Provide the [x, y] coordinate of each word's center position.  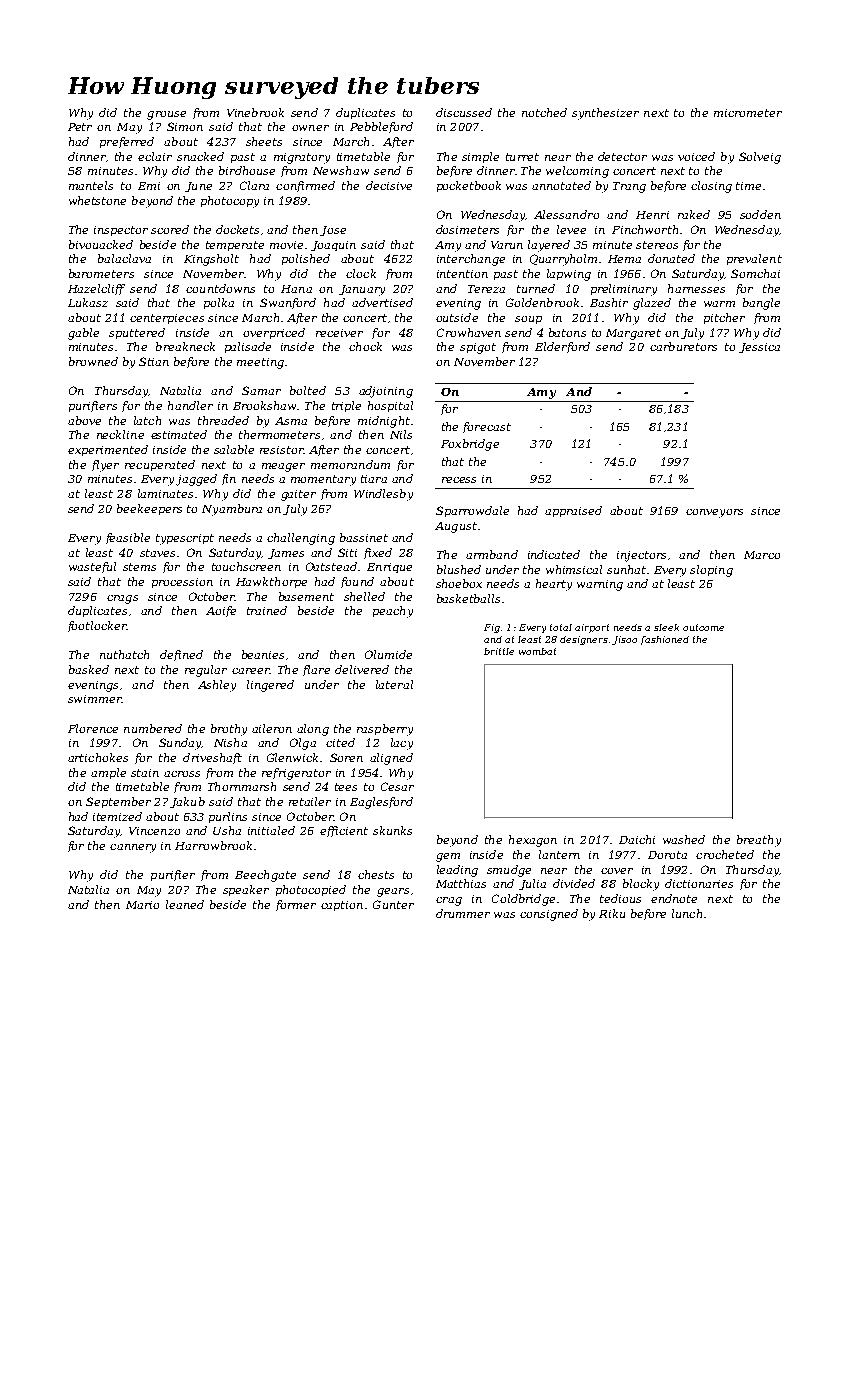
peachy [393, 612]
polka [219, 303]
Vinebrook [255, 112]
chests [376, 874]
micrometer [748, 113]
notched [544, 112]
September [118, 802]
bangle [761, 304]
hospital [390, 406]
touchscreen [246, 566]
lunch [687, 913]
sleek [666, 627]
